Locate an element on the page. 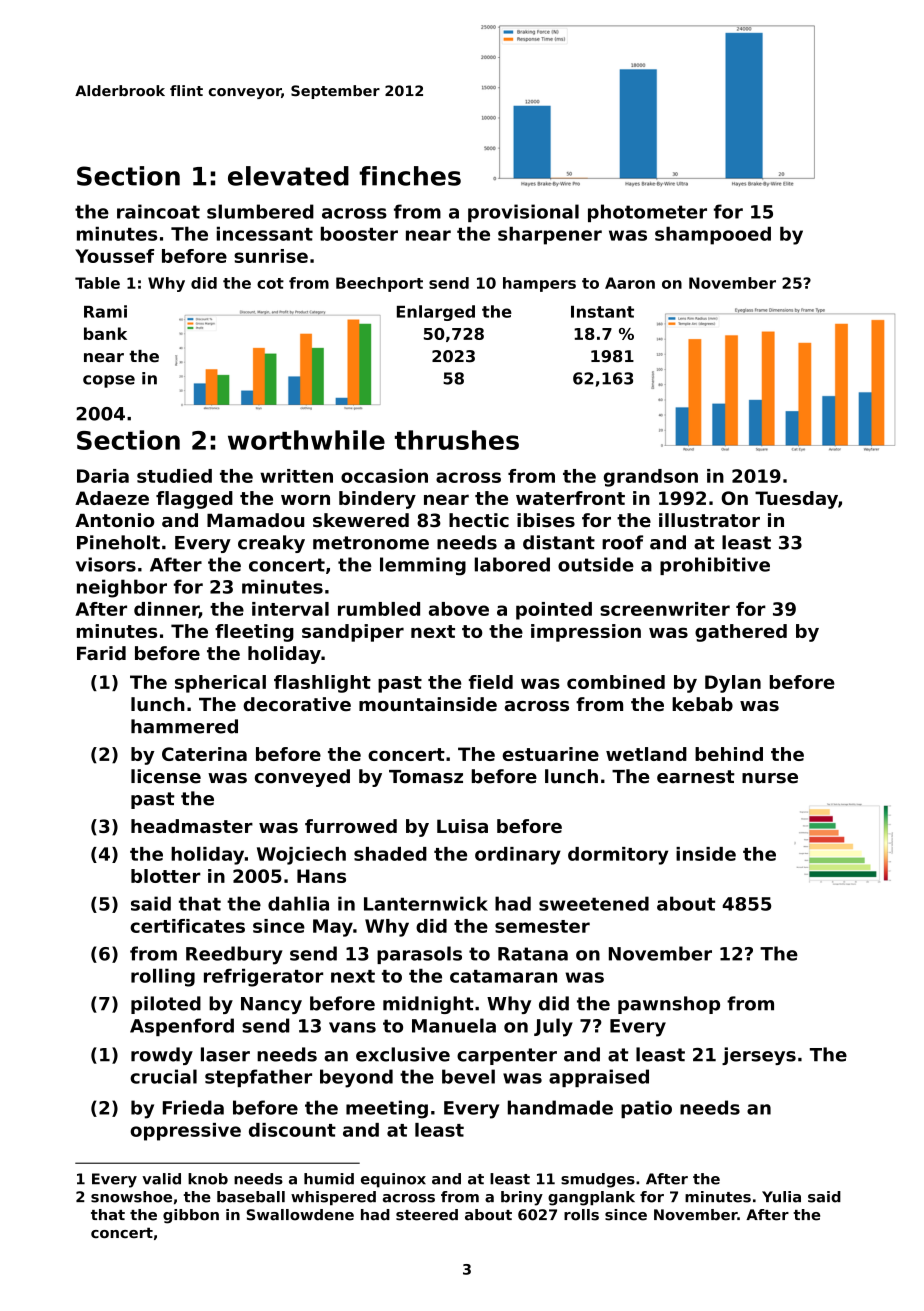 The width and height of the document is (924, 1311). decorative is located at coordinates (297, 704).
